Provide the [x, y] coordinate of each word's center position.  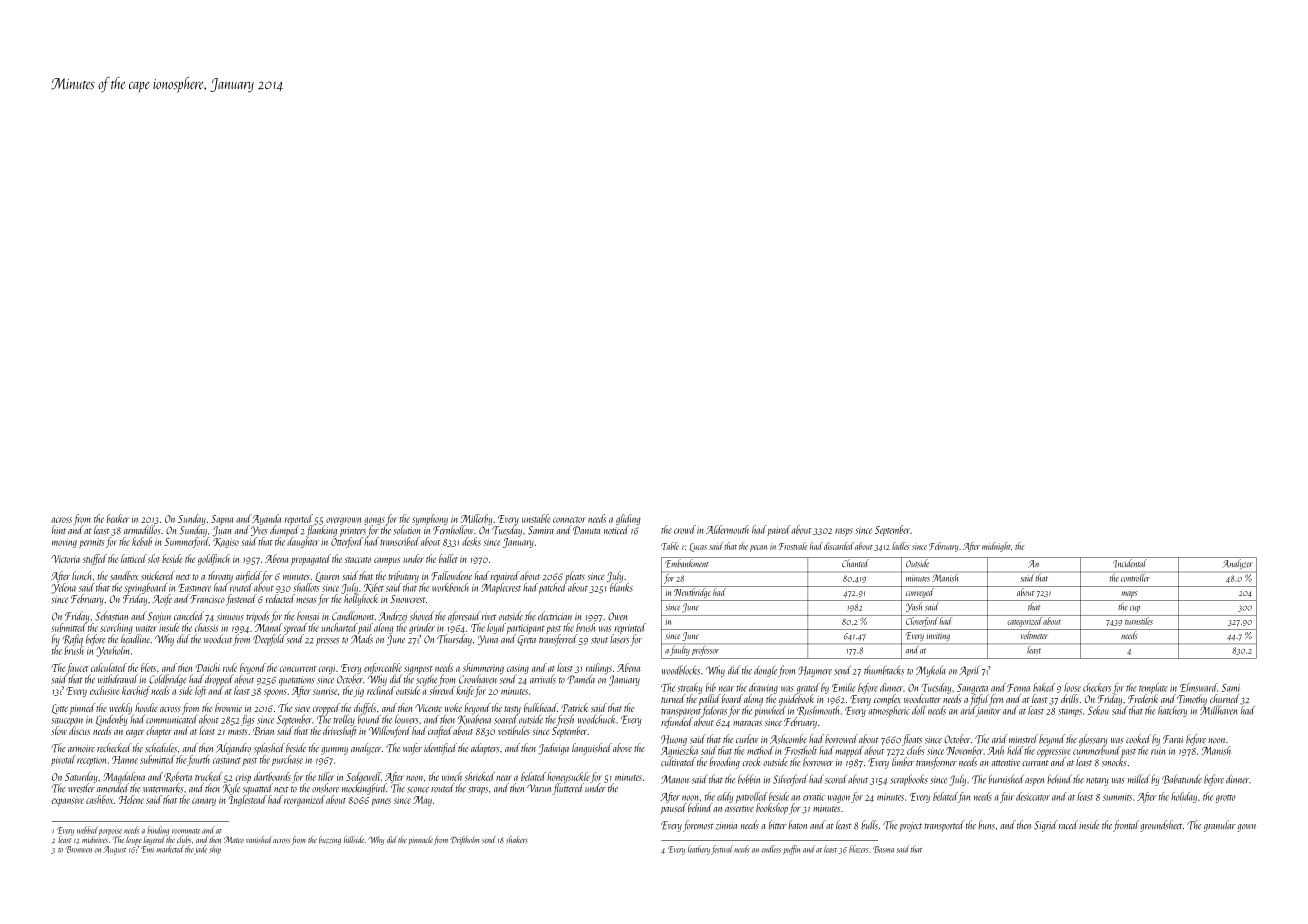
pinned [82, 708]
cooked [1138, 739]
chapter [159, 731]
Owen [617, 616]
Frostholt [801, 750]
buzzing [330, 840]
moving [64, 543]
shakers [517, 839]
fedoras [714, 711]
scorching [116, 628]
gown [1246, 828]
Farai [1173, 739]
